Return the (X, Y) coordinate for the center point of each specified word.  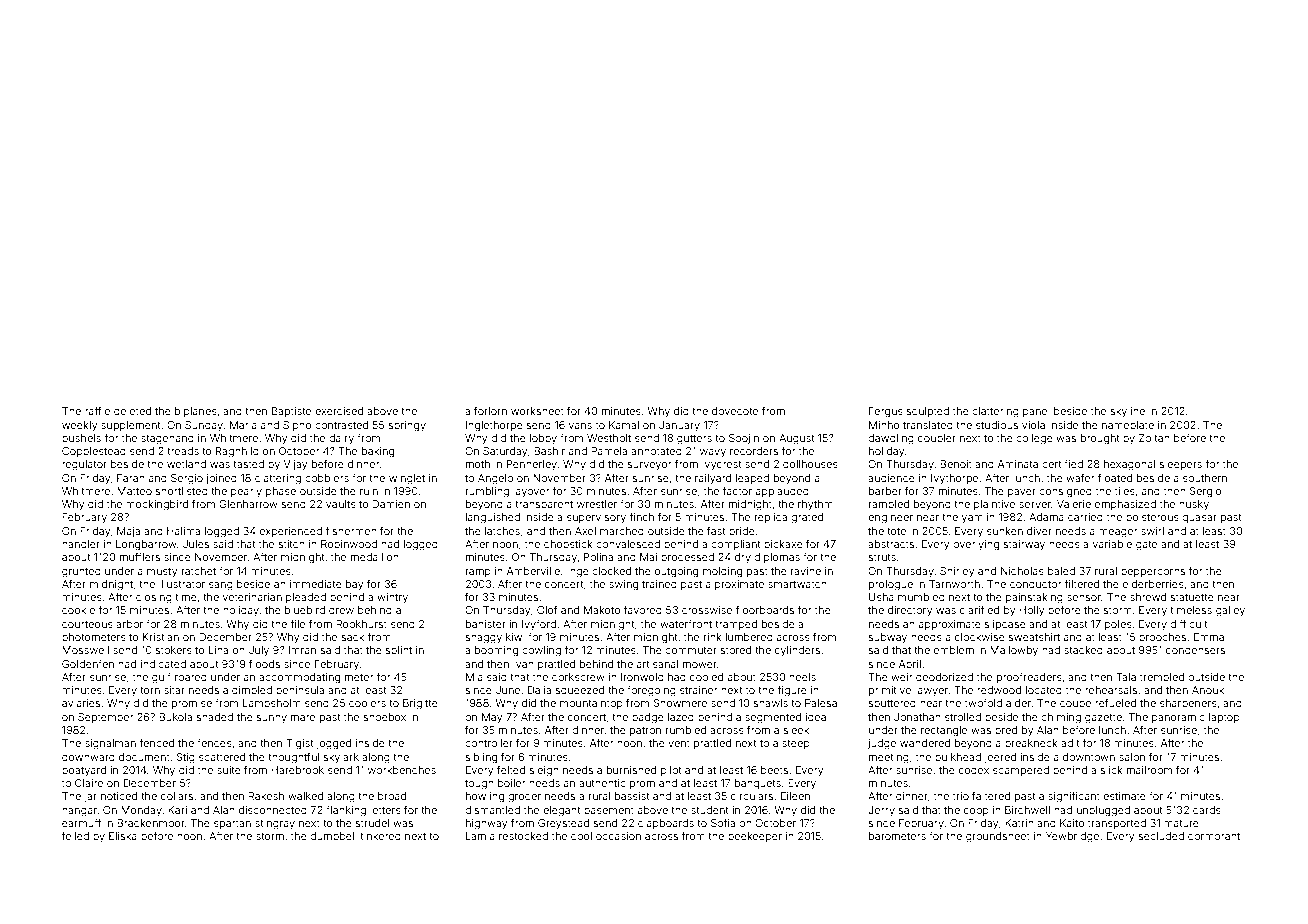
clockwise (980, 637)
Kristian (161, 637)
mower (700, 665)
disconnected (273, 810)
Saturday (505, 452)
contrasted (341, 425)
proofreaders (1029, 677)
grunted (81, 572)
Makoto (602, 610)
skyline (1128, 412)
